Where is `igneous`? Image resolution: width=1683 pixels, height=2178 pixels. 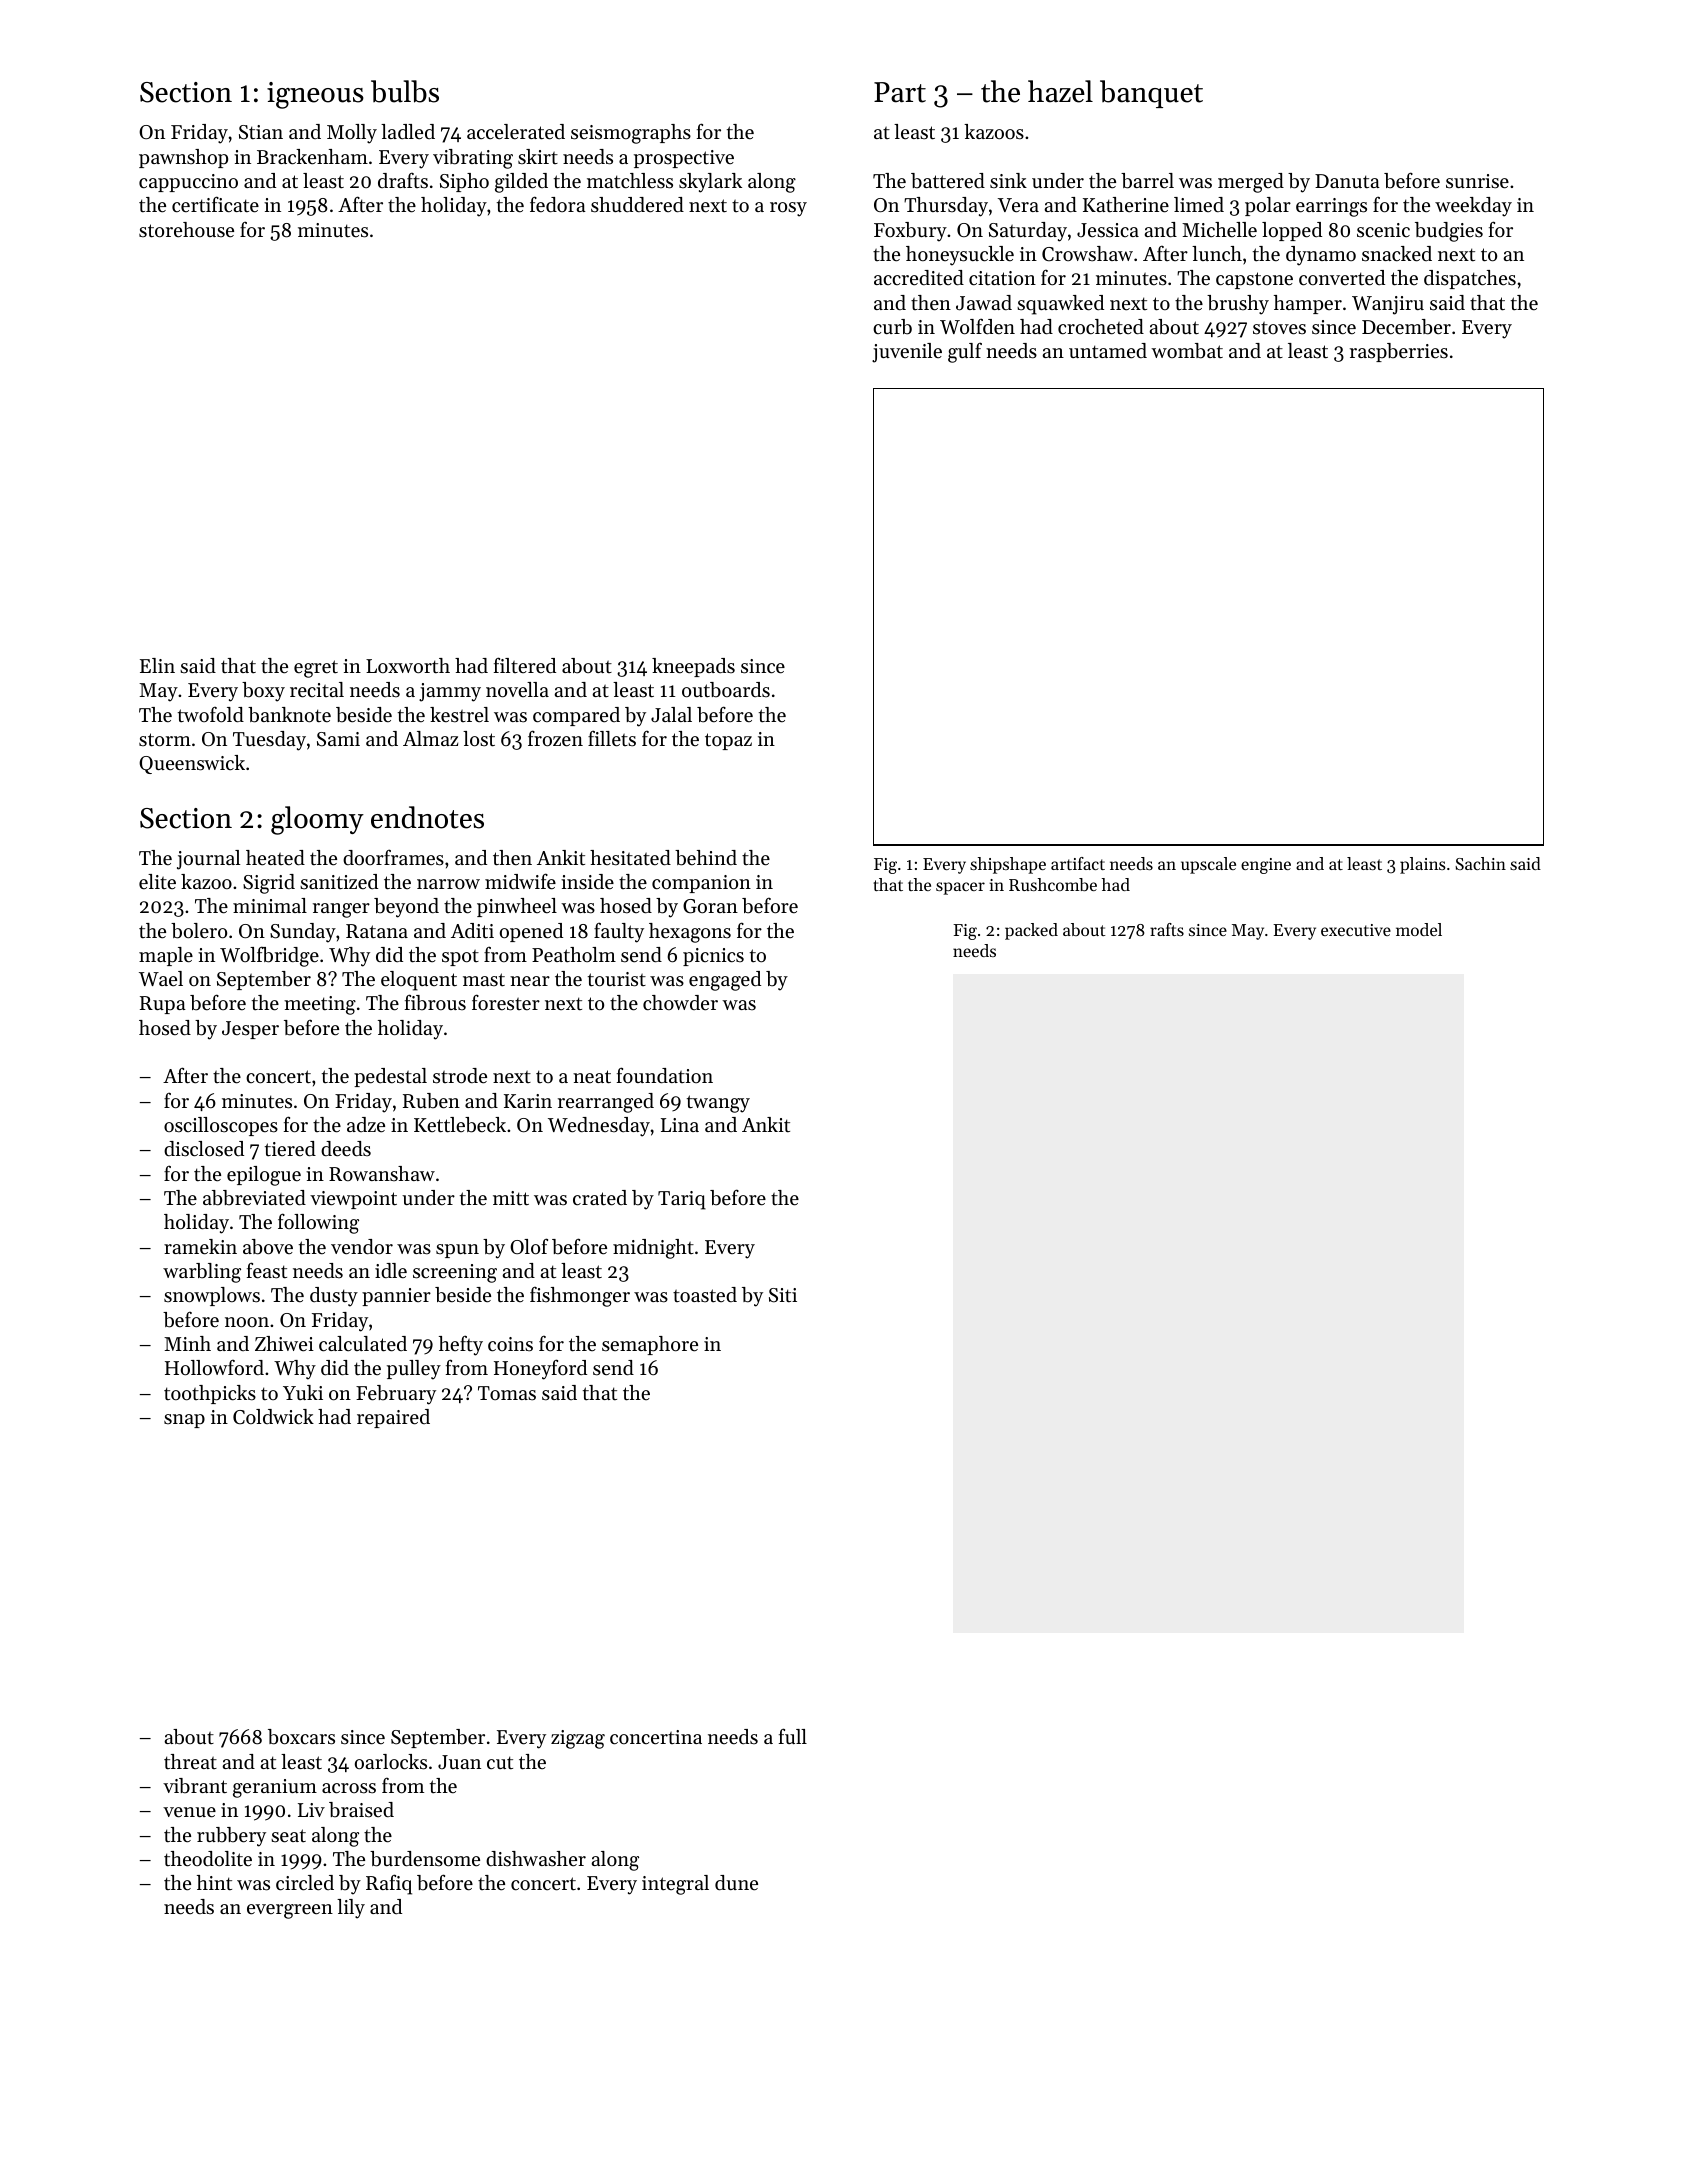
igneous is located at coordinates (315, 95).
